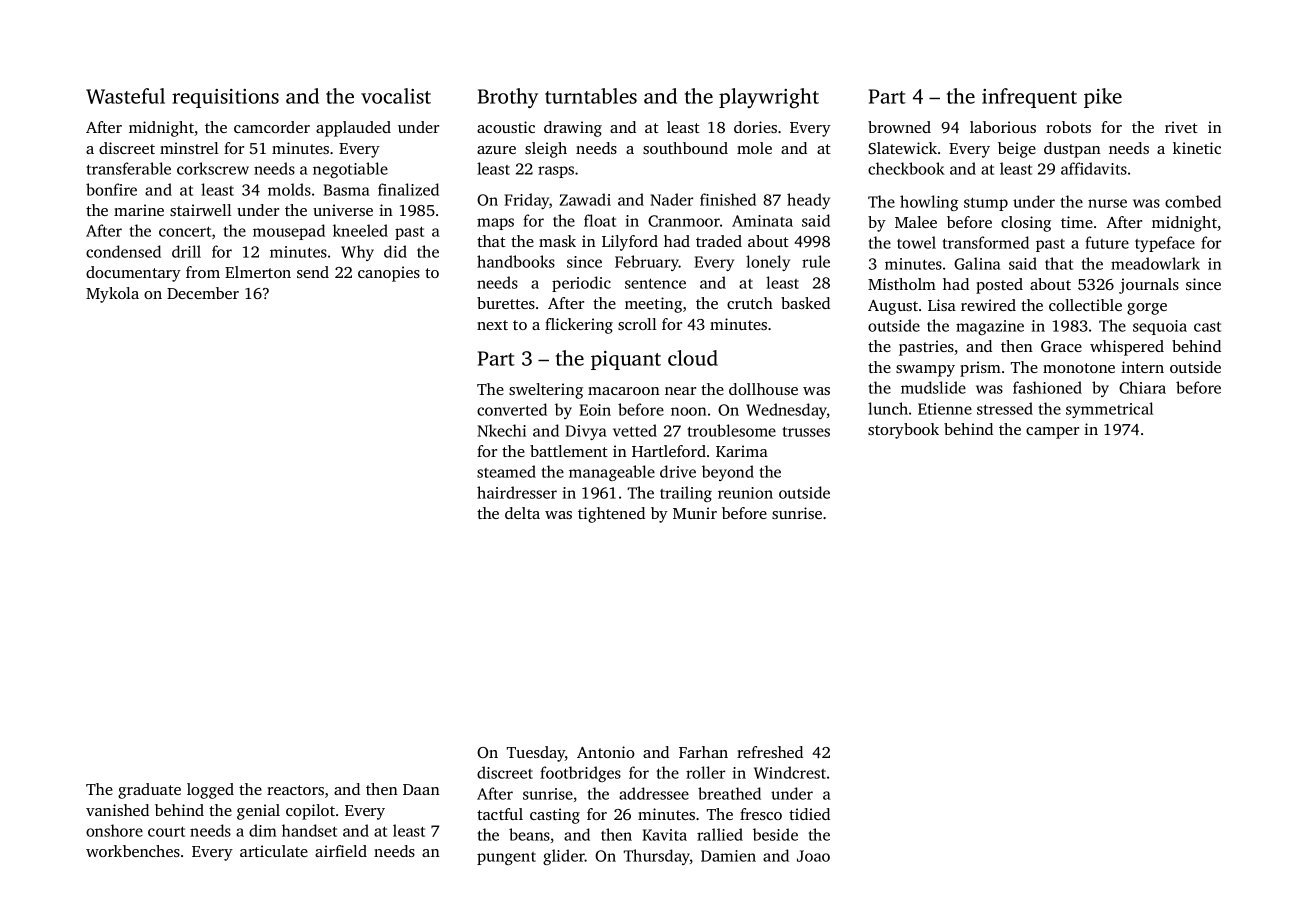 This screenshot has height=924, width=1308. I want to click on graduate, so click(149, 791).
